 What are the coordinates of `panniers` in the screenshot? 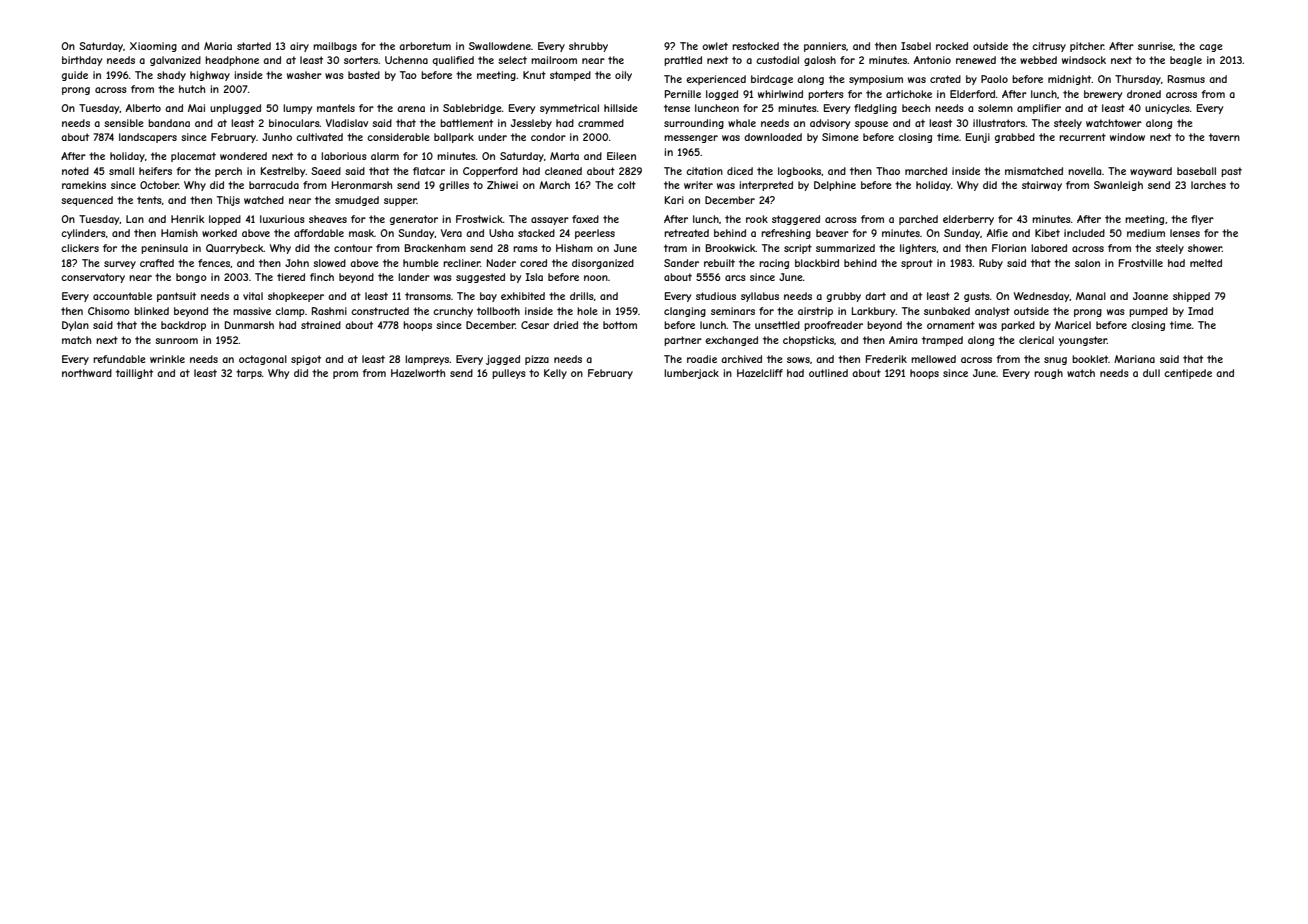 It's located at (825, 47).
